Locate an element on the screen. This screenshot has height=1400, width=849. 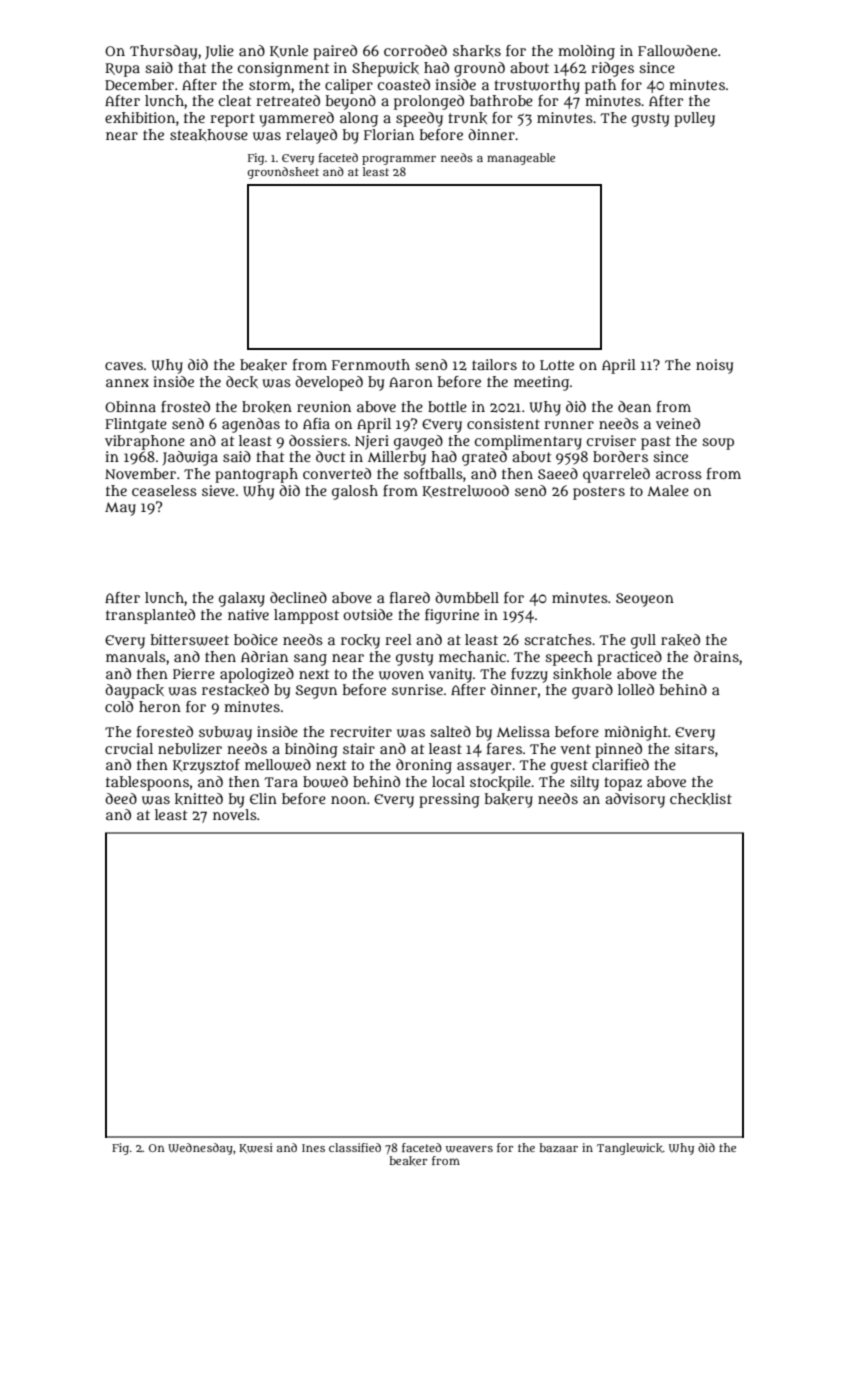
Krzysztof is located at coordinates (206, 766).
